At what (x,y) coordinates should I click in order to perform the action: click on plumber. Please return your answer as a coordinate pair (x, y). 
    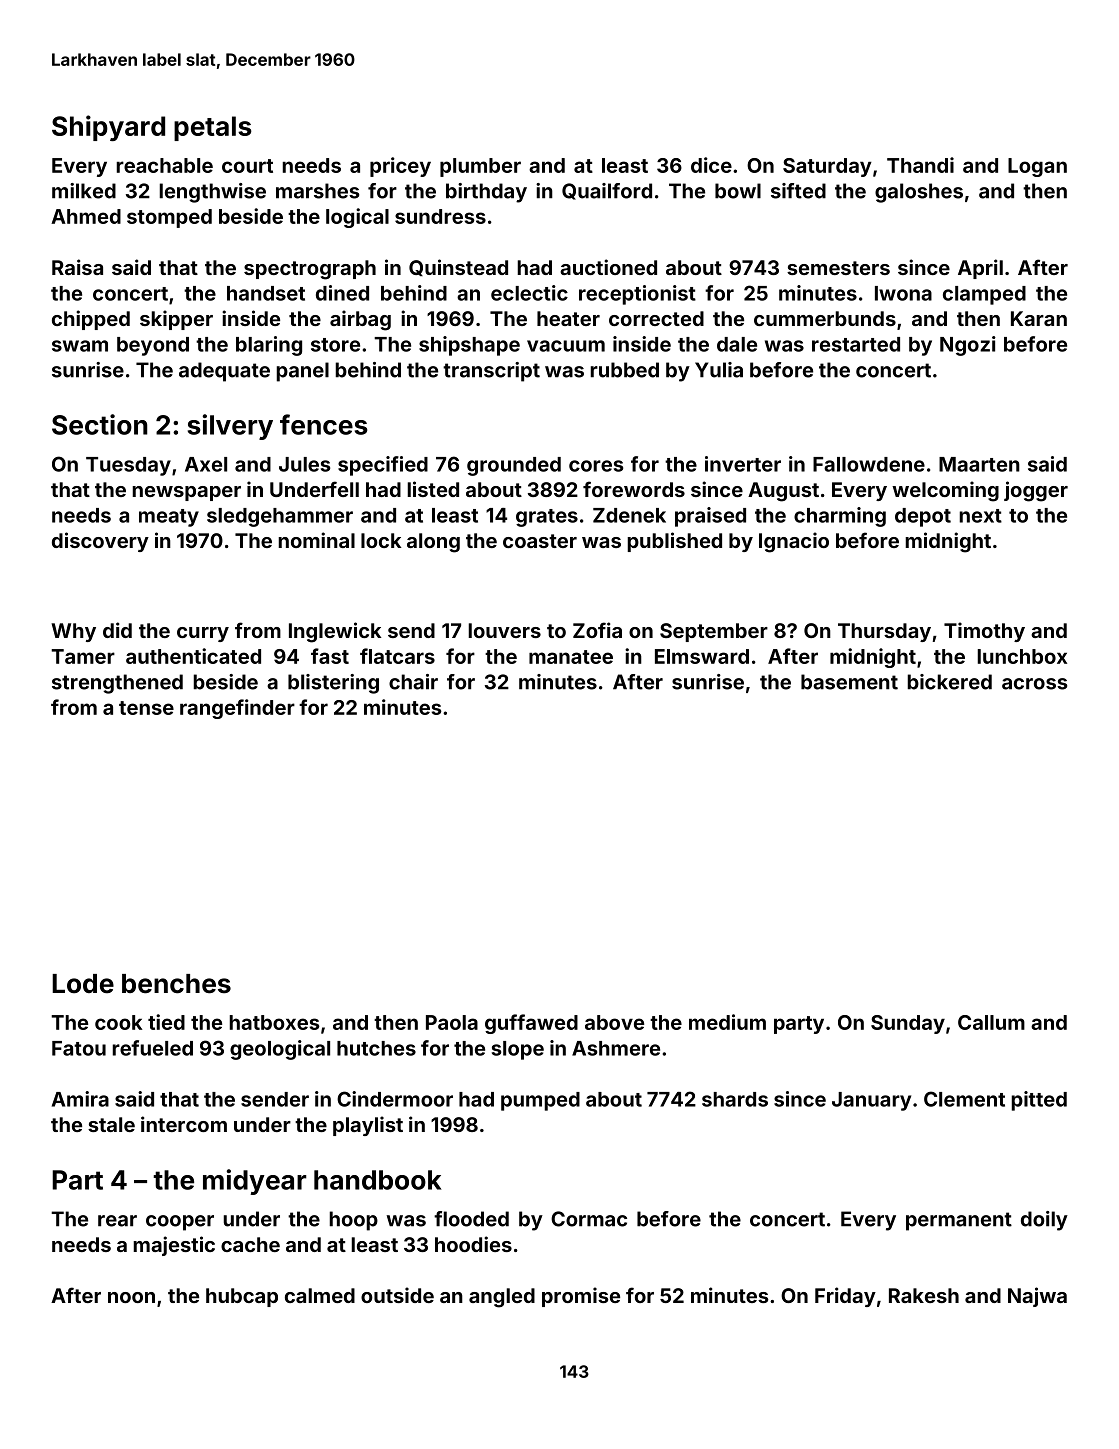
    Looking at the image, I should click on (480, 167).
